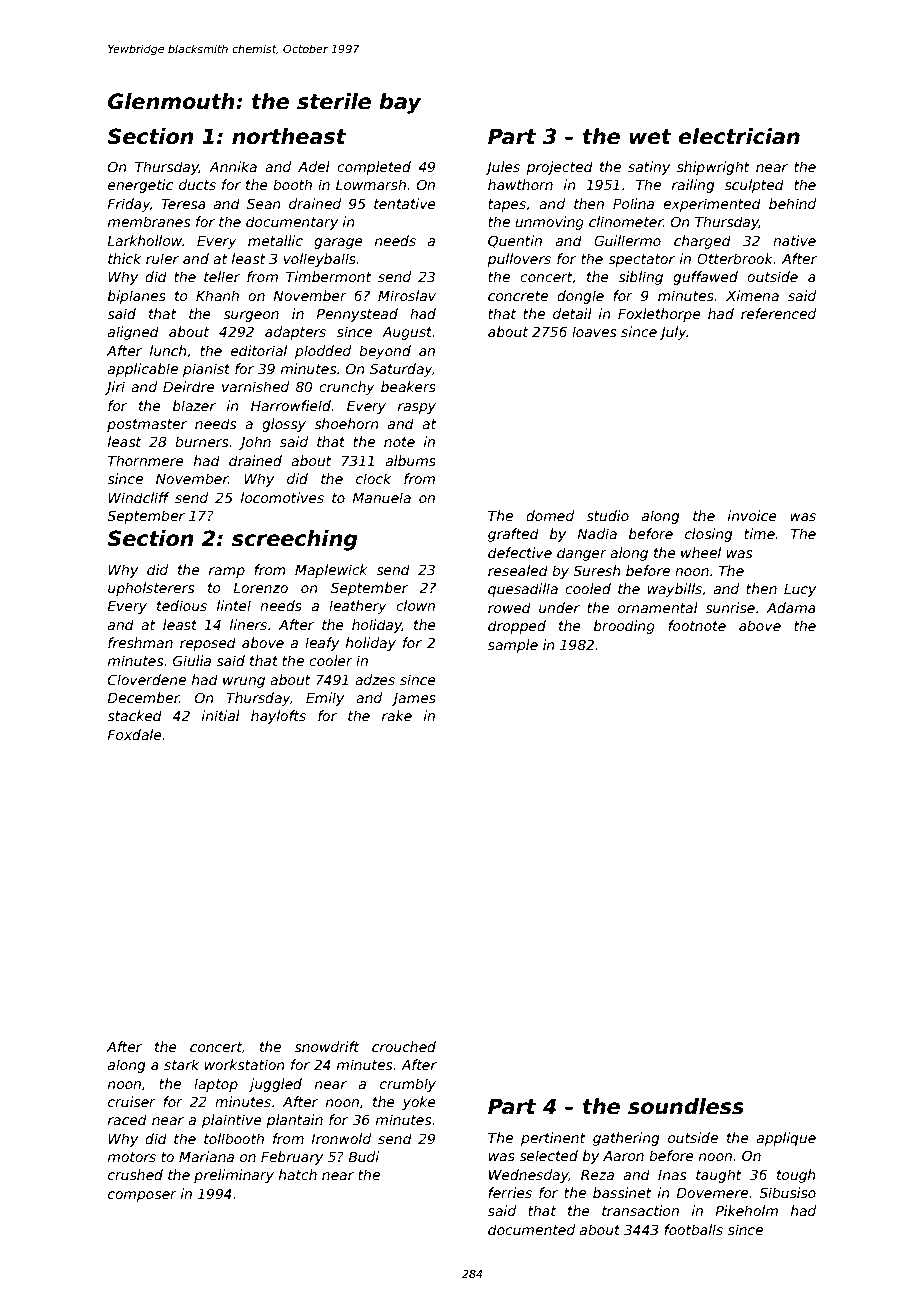 Image resolution: width=924 pixels, height=1314 pixels. Describe the element at coordinates (358, 607) in the page. I see `leathery` at that location.
